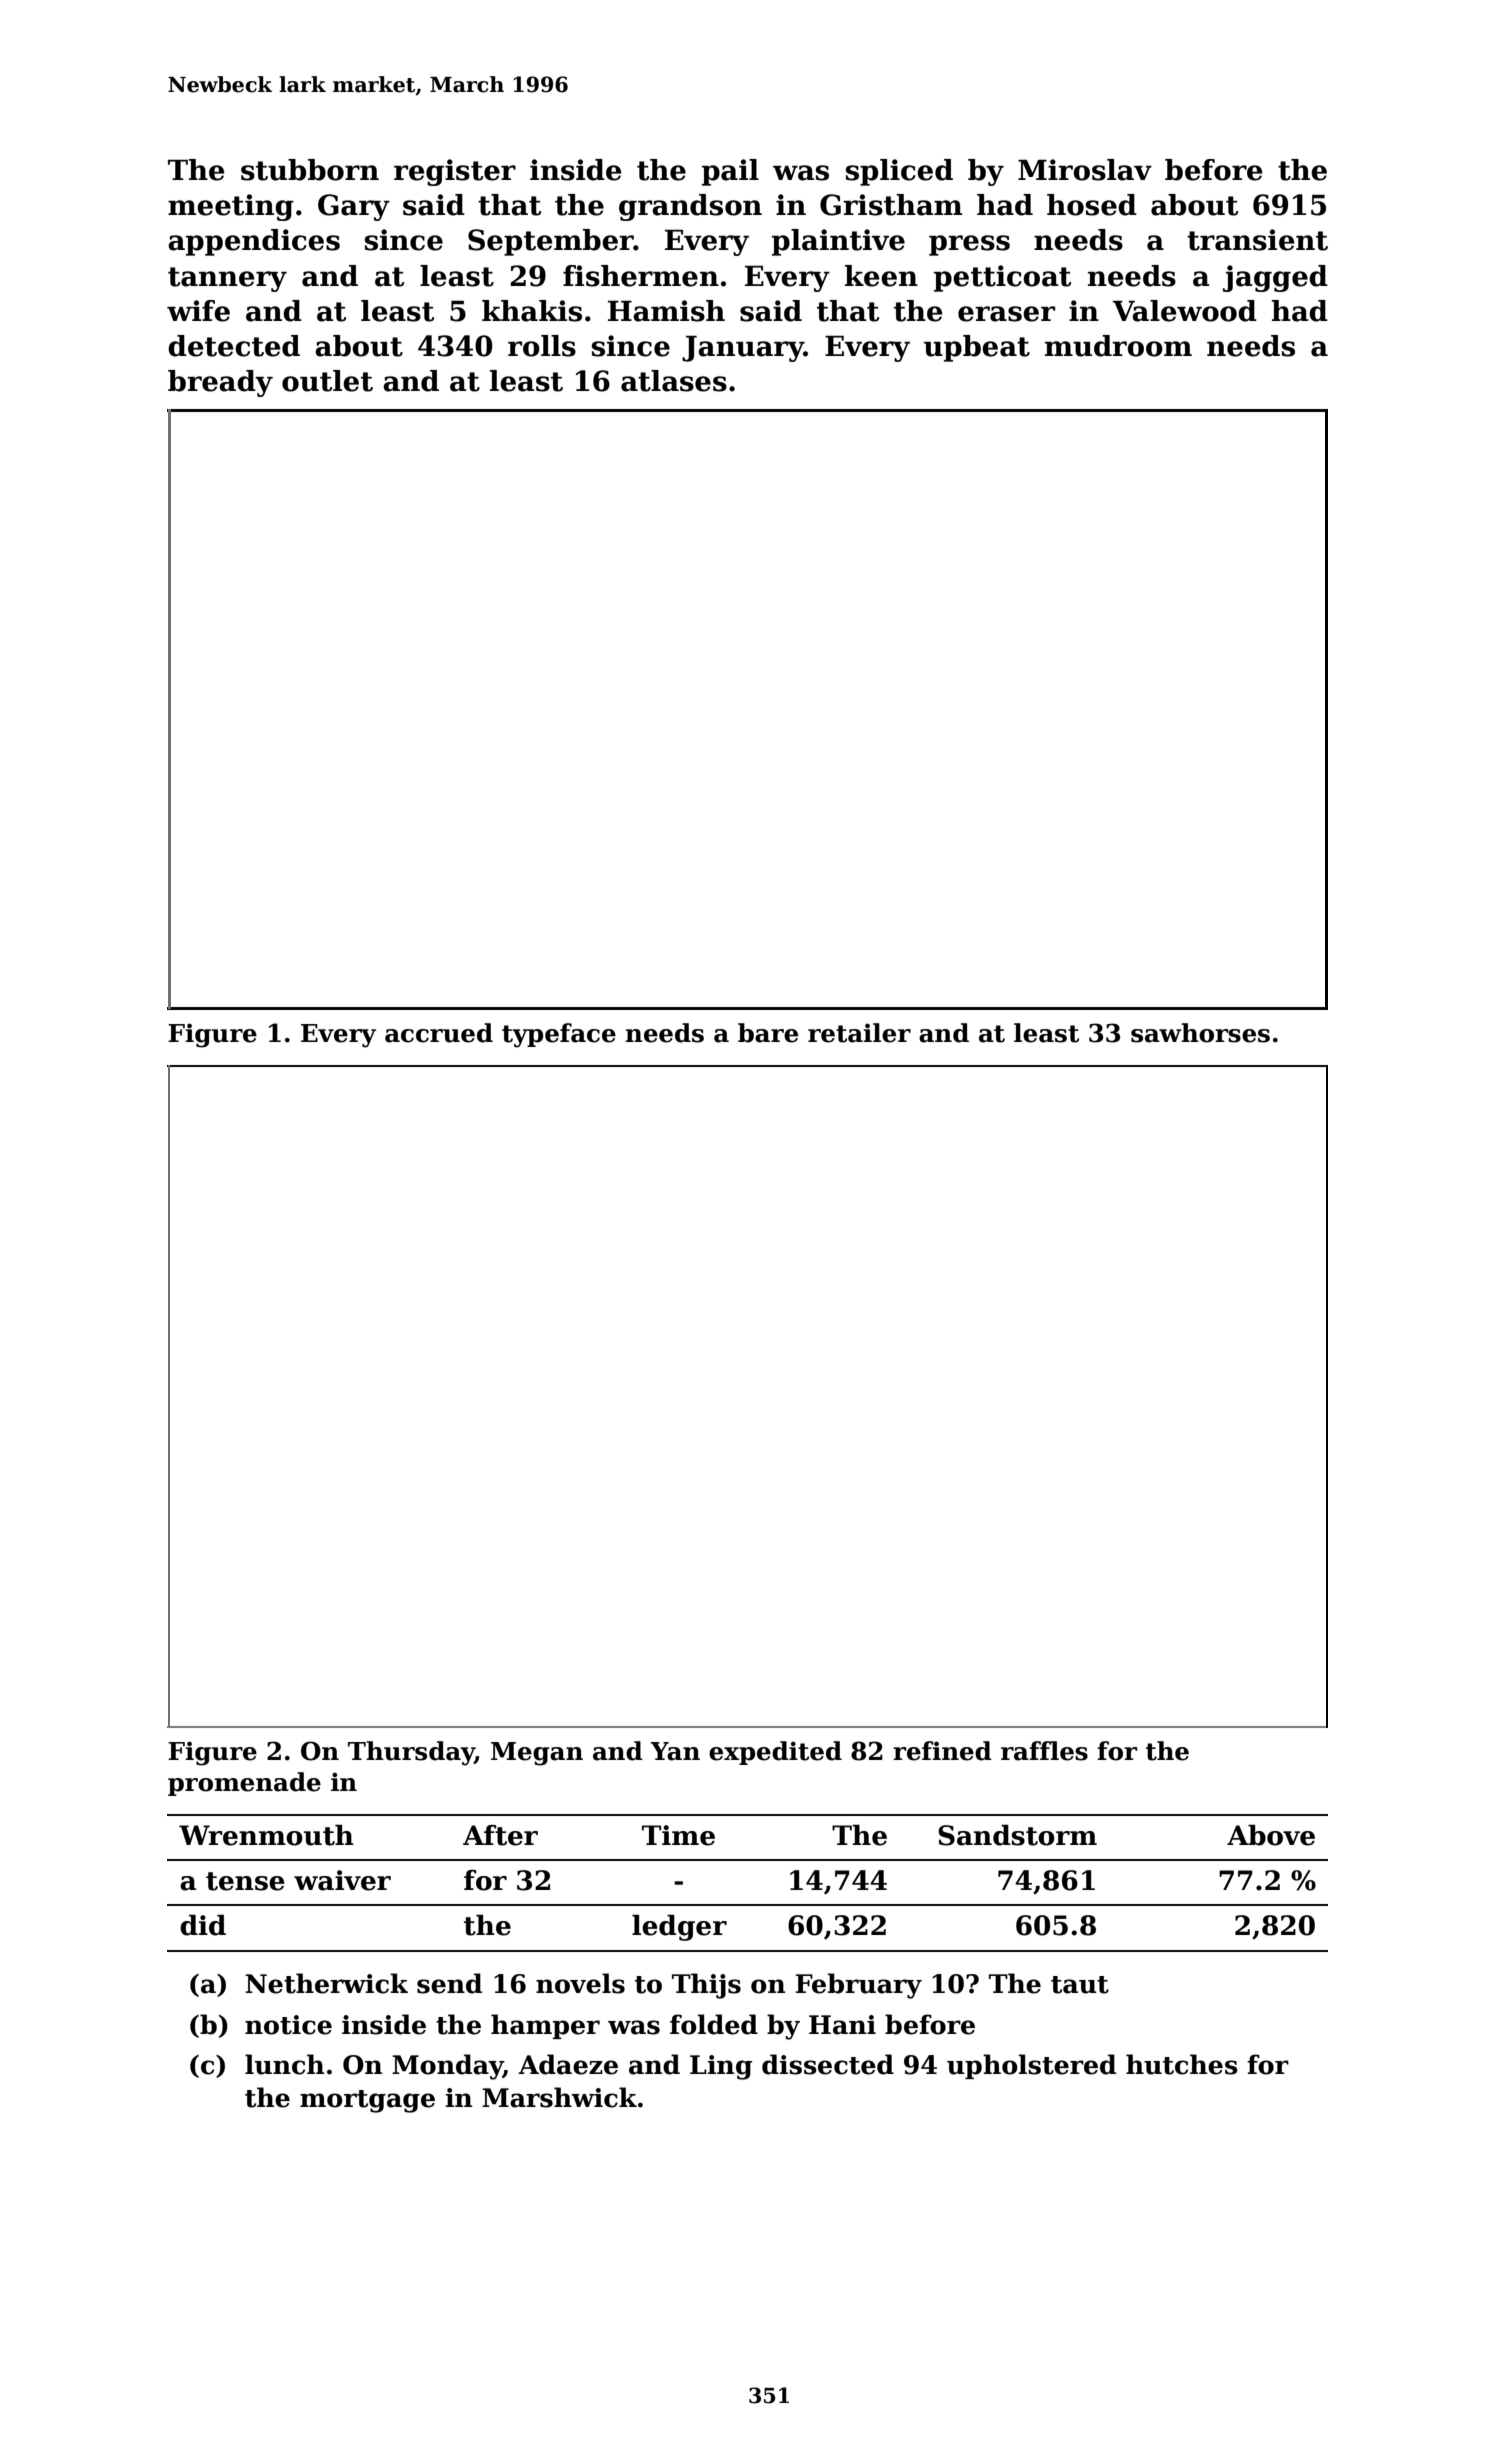 The height and width of the screenshot is (2464, 1496). I want to click on outlet, so click(327, 381).
